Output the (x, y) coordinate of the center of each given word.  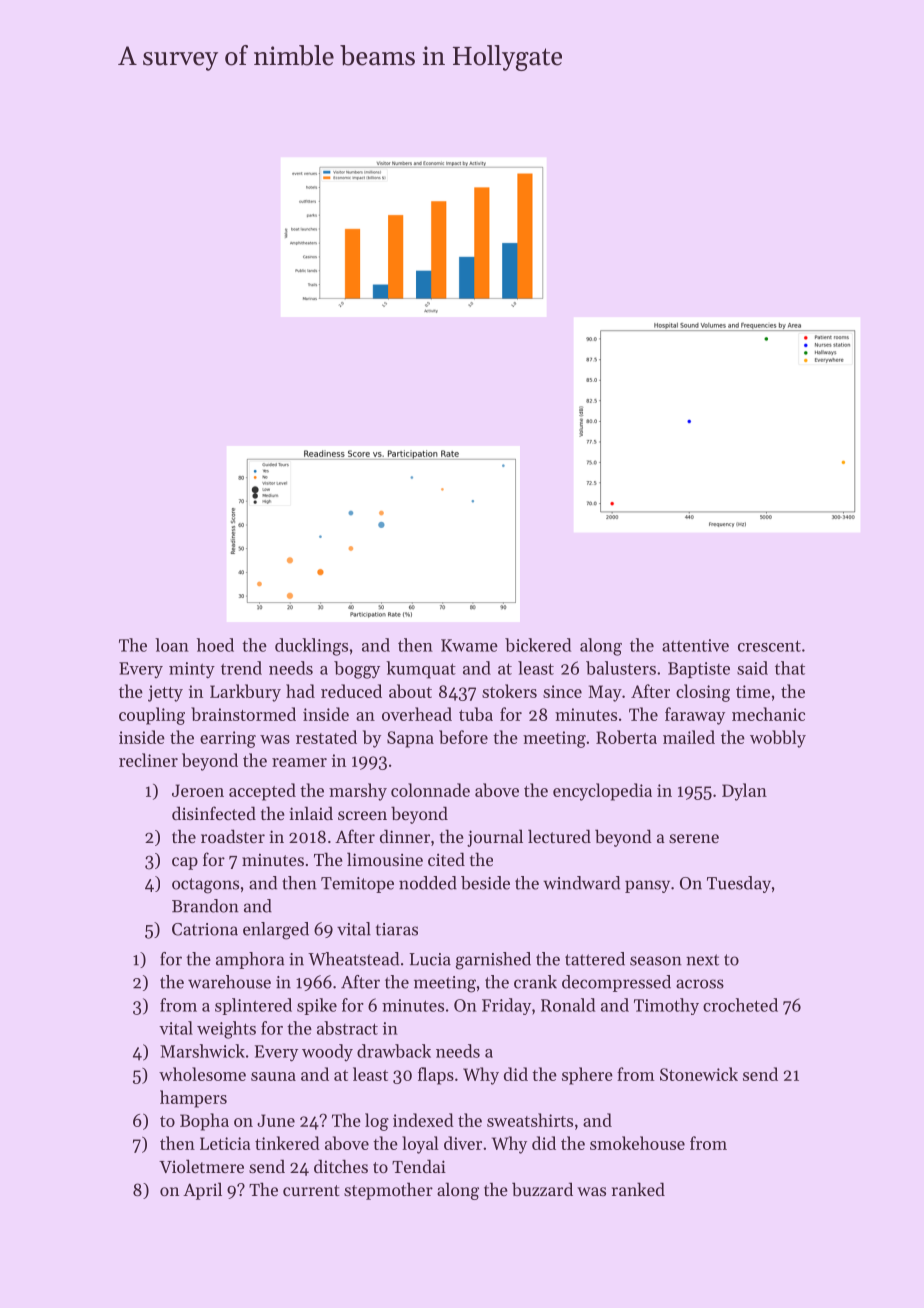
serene (694, 838)
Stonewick (699, 1074)
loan (172, 645)
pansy (647, 886)
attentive (695, 645)
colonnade (430, 790)
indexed (423, 1120)
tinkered (287, 1143)
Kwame (469, 645)
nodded (428, 883)
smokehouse (637, 1143)
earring (228, 739)
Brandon (205, 906)
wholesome (202, 1074)
